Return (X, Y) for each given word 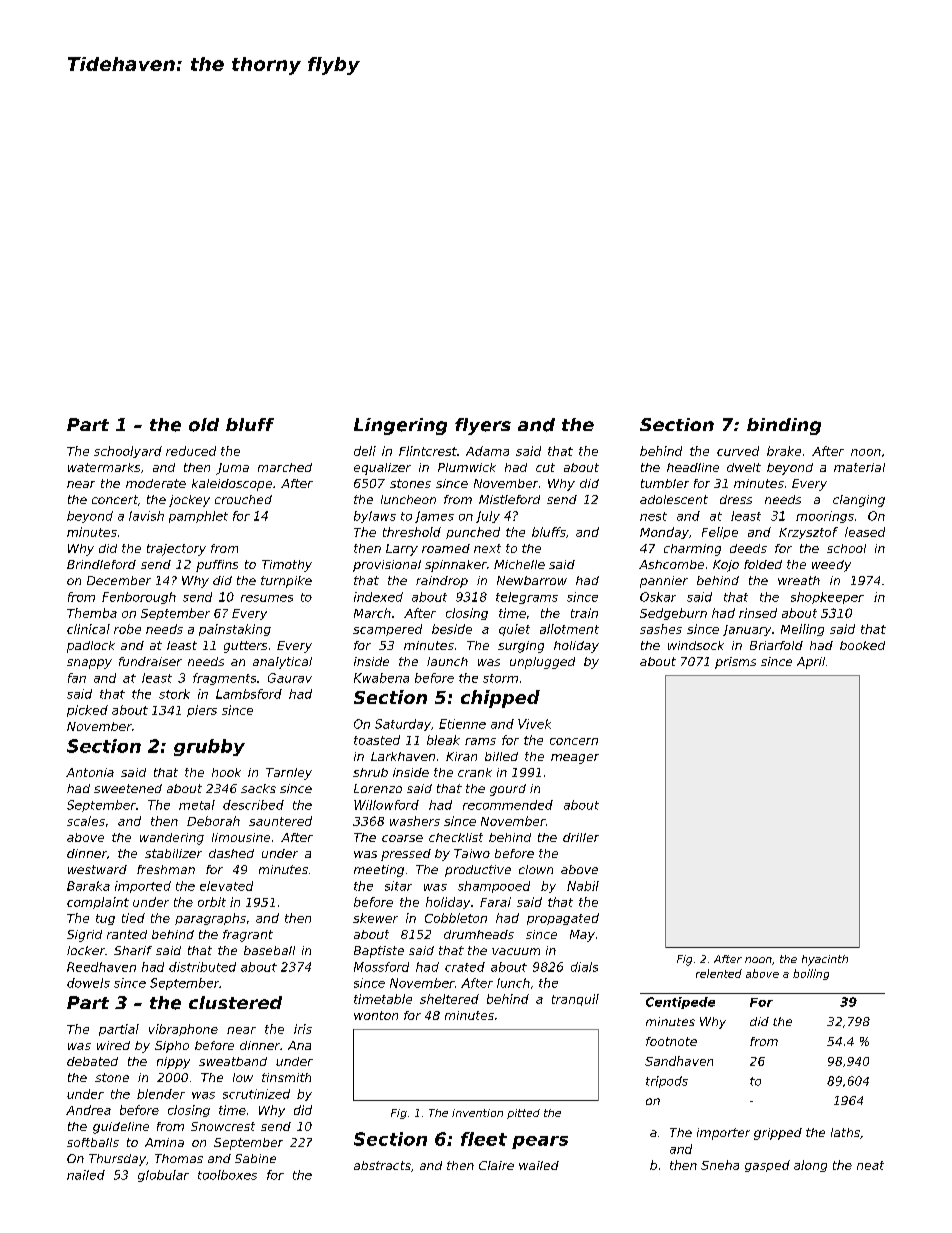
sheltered (449, 999)
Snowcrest (223, 1126)
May (582, 936)
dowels (88, 983)
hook (226, 772)
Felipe (720, 533)
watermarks (104, 467)
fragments (224, 679)
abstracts (382, 1165)
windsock (696, 645)
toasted (377, 740)
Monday (664, 533)
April (811, 663)
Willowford (386, 805)
